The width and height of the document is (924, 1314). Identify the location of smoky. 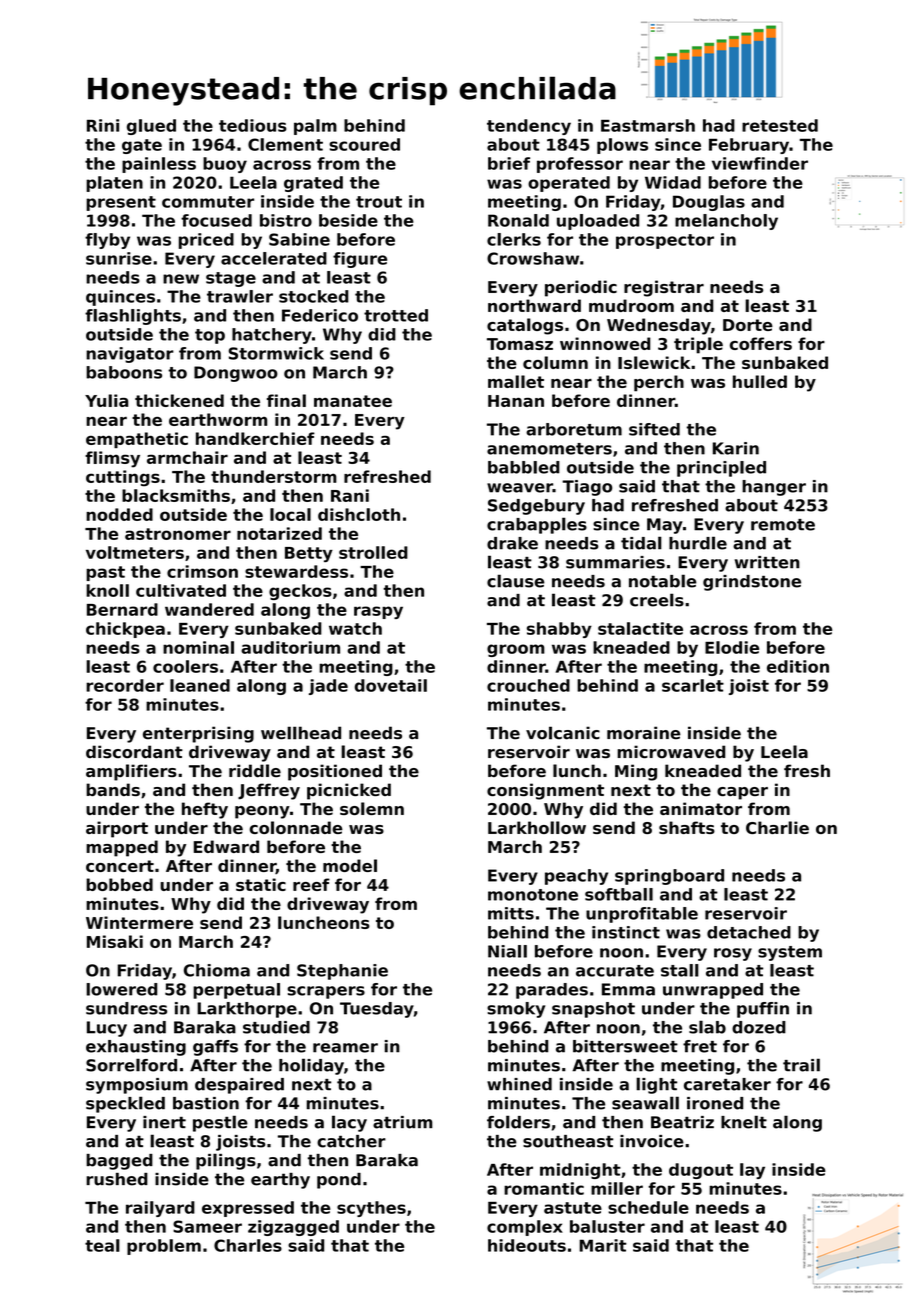
(516, 1010).
